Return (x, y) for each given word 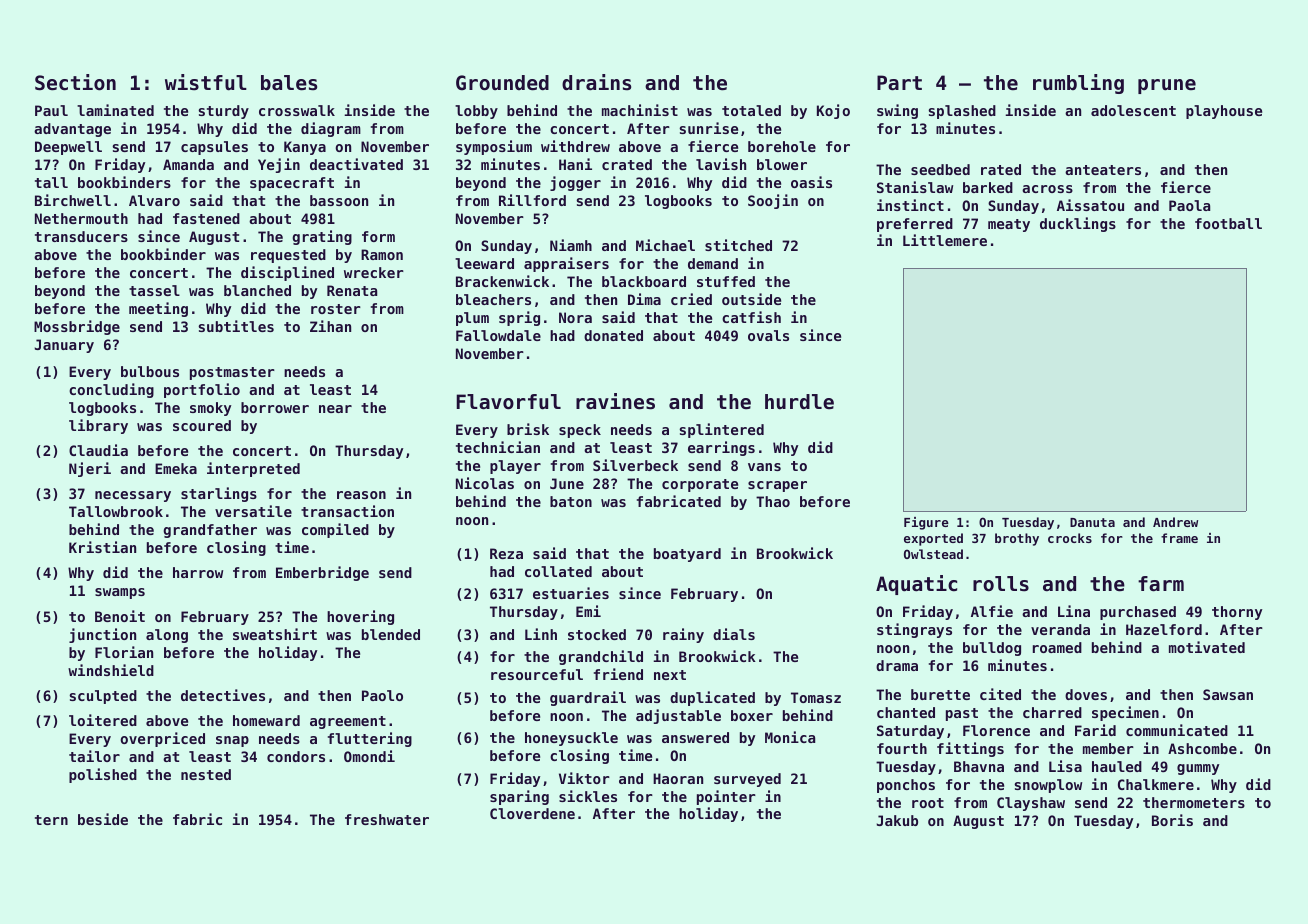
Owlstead (933, 554)
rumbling (1078, 84)
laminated (115, 110)
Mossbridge (77, 327)
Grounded (502, 83)
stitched (738, 245)
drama (897, 665)
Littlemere (945, 240)
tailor (94, 756)
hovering (360, 617)
